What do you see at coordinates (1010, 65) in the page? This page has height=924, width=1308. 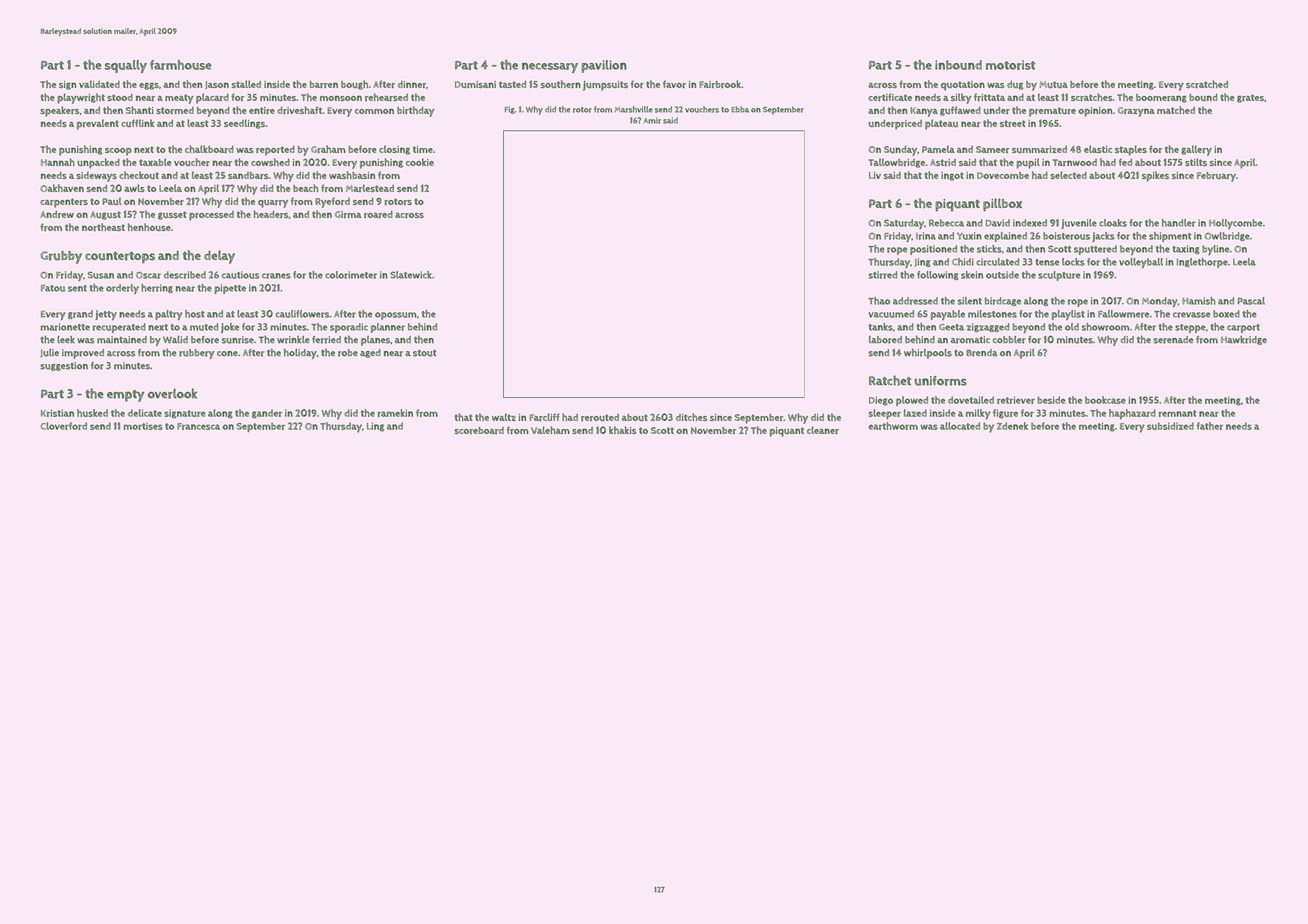 I see `motorist` at bounding box center [1010, 65].
